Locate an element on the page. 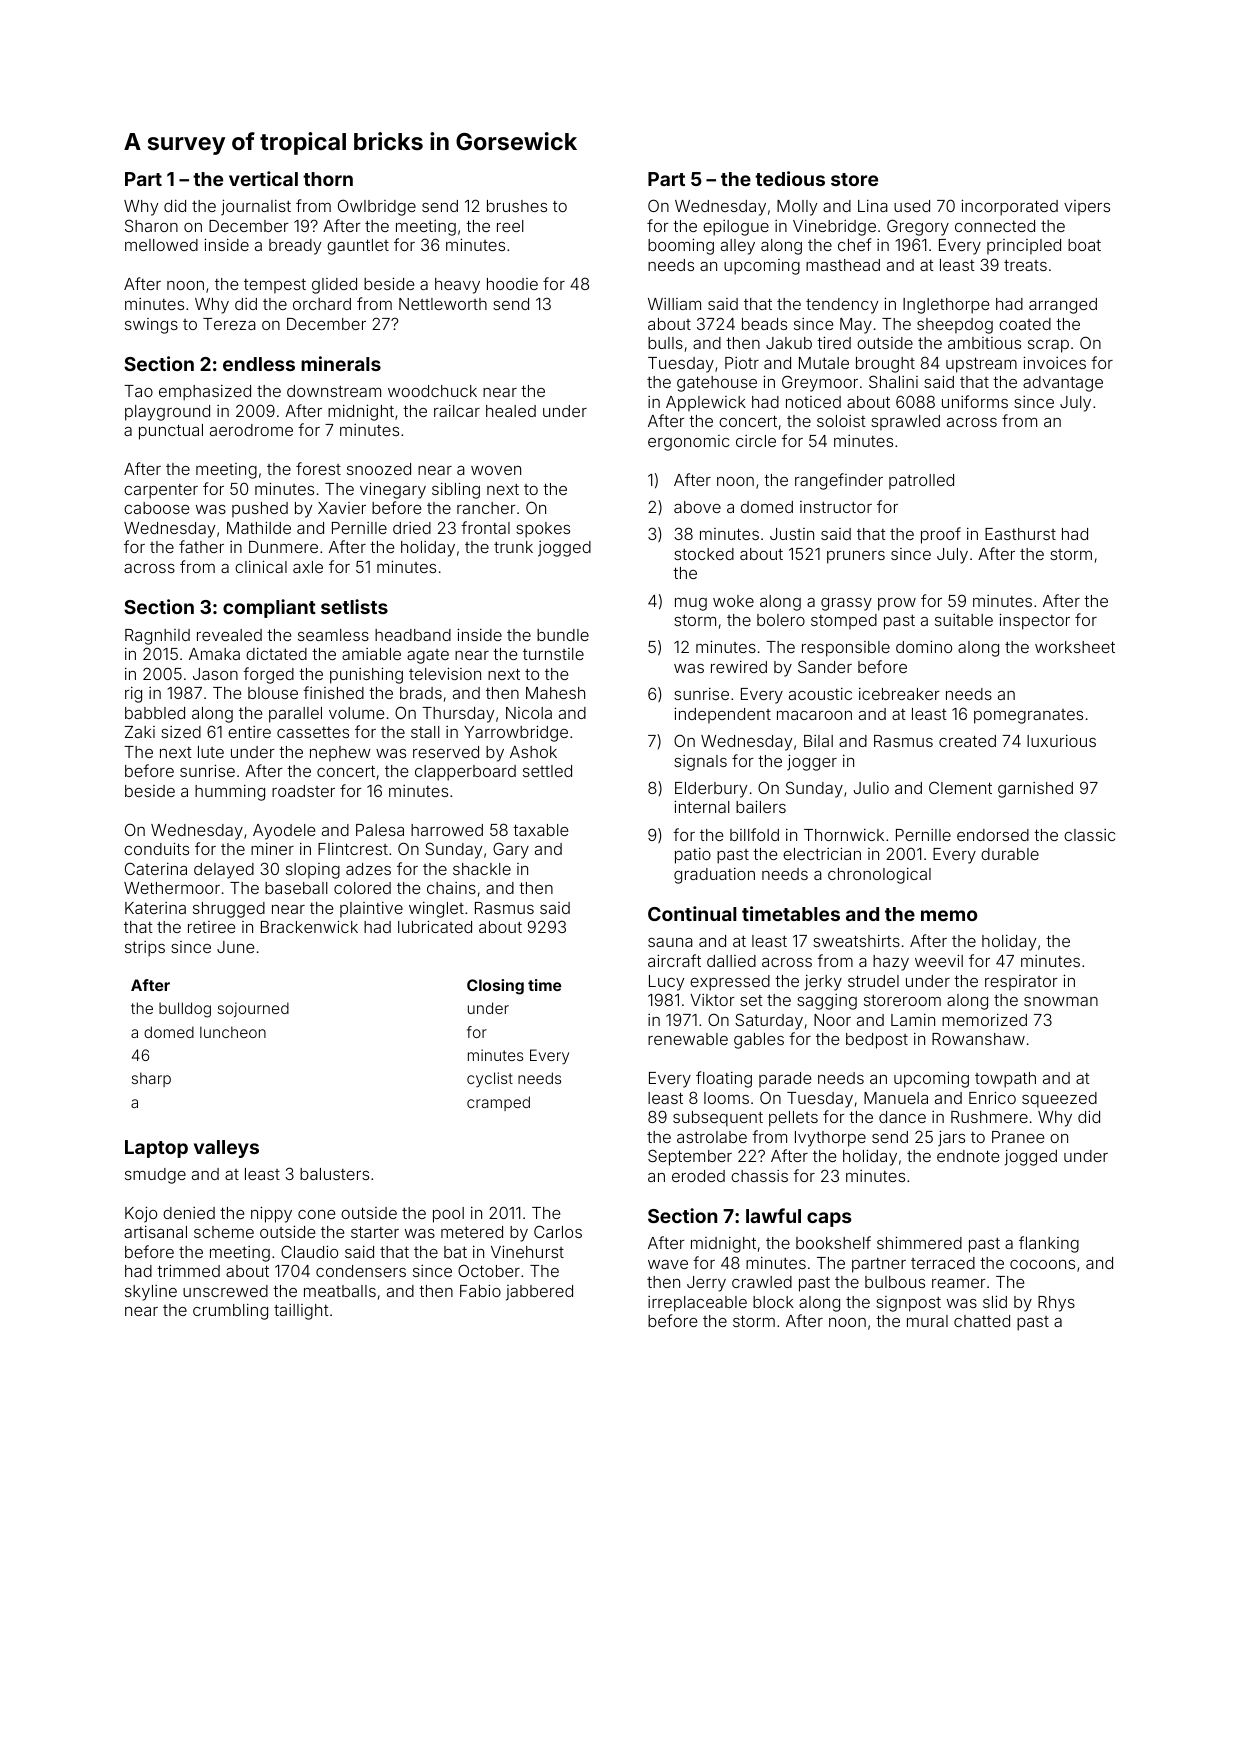 Image resolution: width=1241 pixels, height=1755 pixels. endnote is located at coordinates (968, 1156).
